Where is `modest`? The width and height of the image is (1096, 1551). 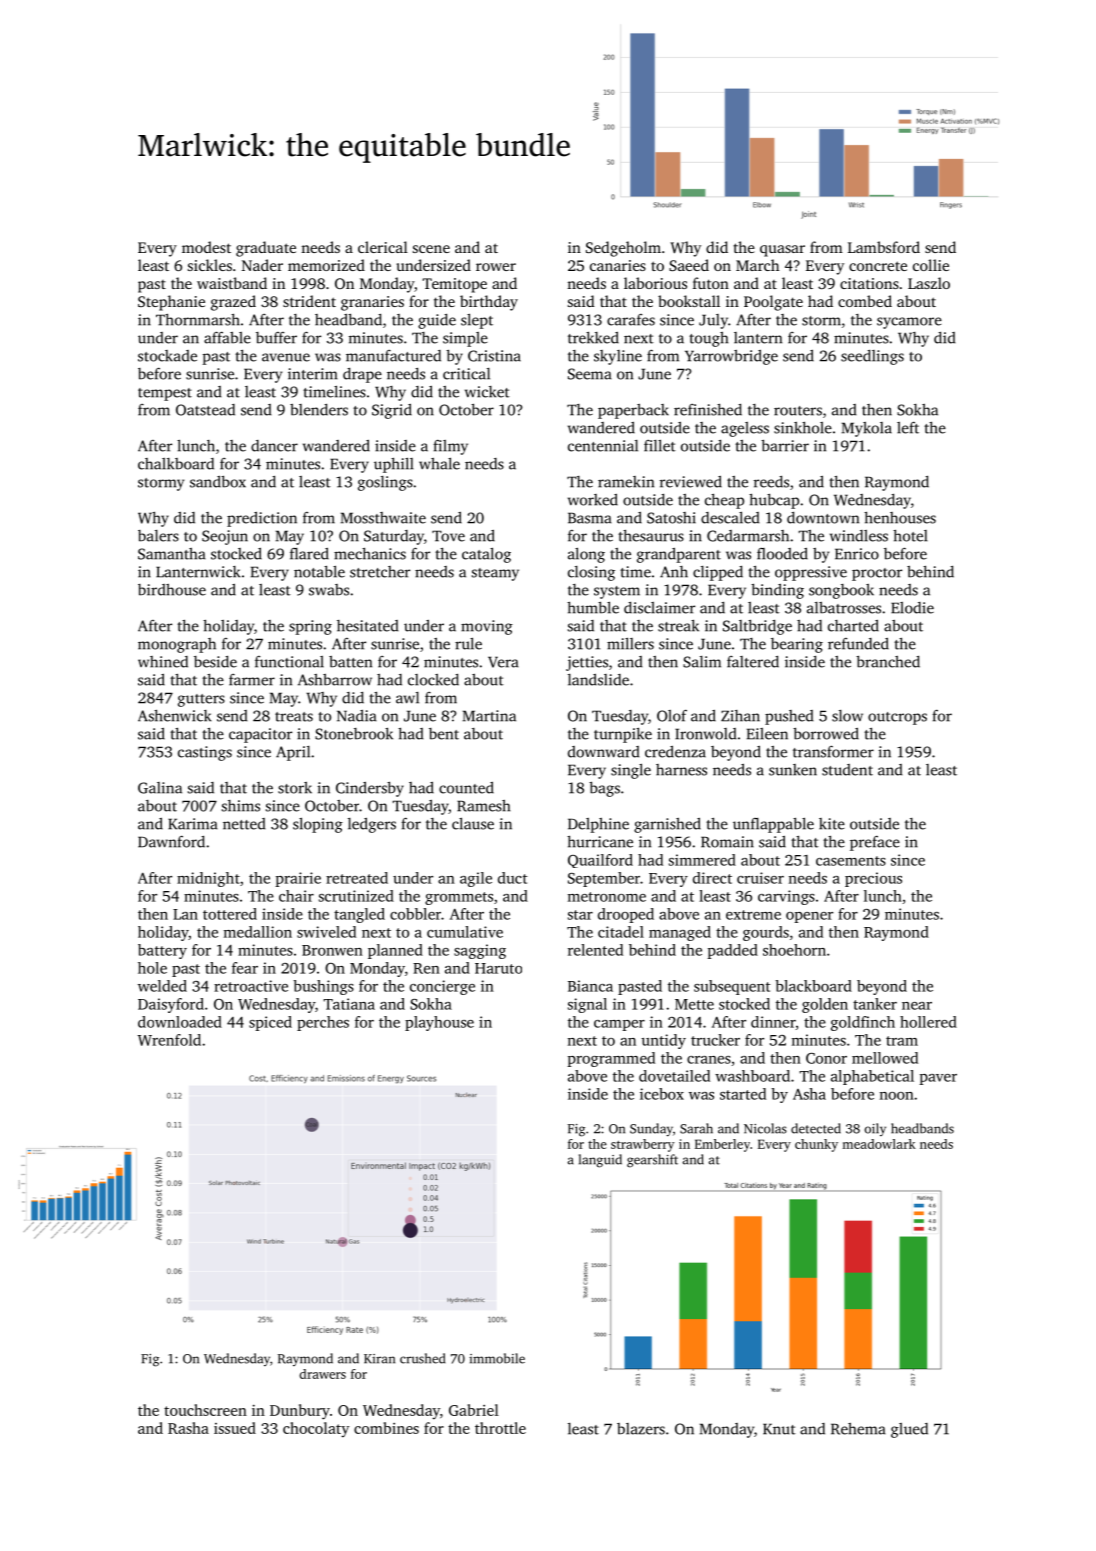 modest is located at coordinates (206, 247).
